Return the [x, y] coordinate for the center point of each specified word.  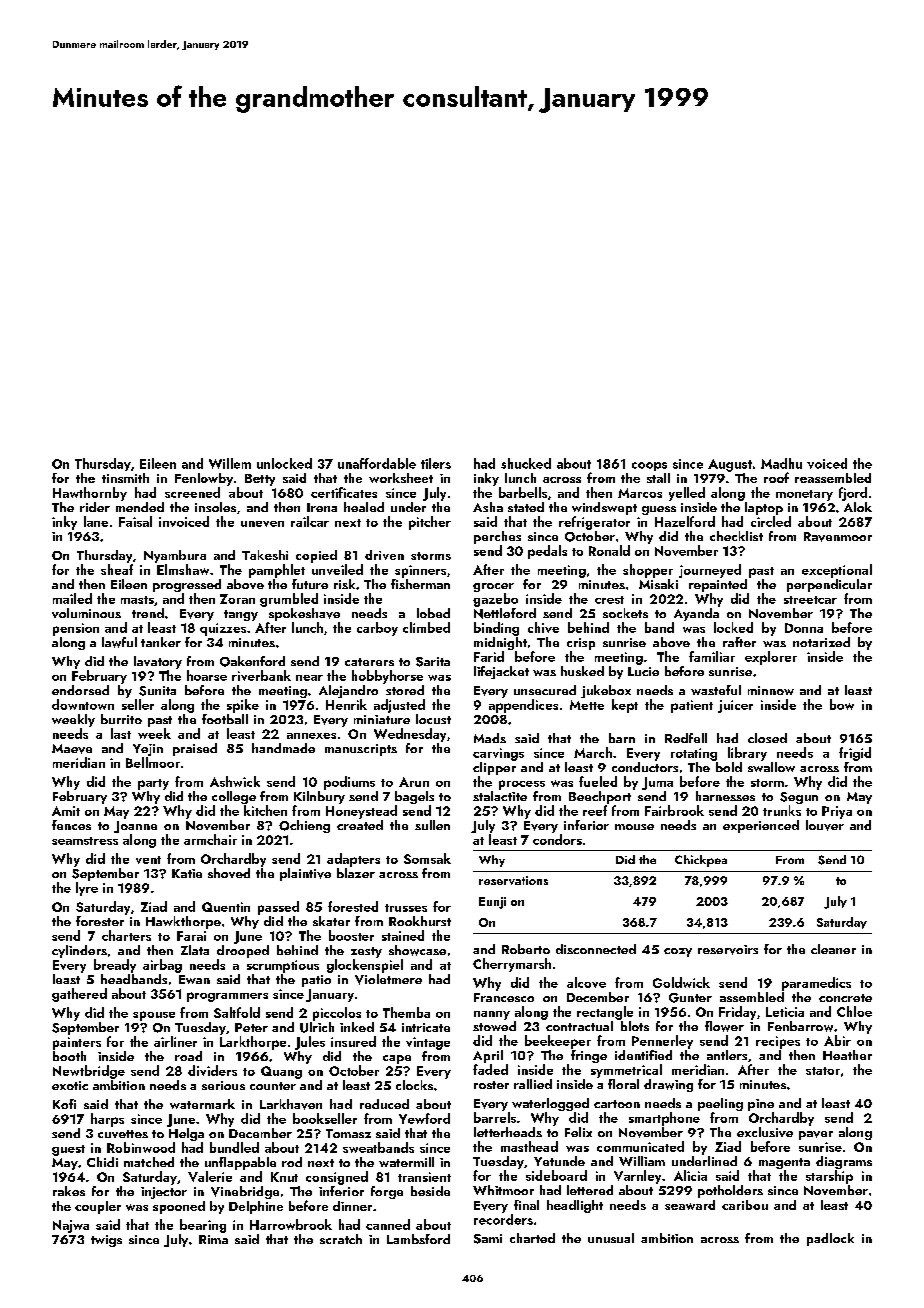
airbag [162, 966]
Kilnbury [319, 797]
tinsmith [125, 478]
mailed [72, 598]
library [747, 754]
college [234, 797]
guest [68, 1150]
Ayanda [696, 614]
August [730, 465]
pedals [547, 552]
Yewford [424, 1118]
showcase [417, 950]
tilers [436, 463]
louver [825, 825]
